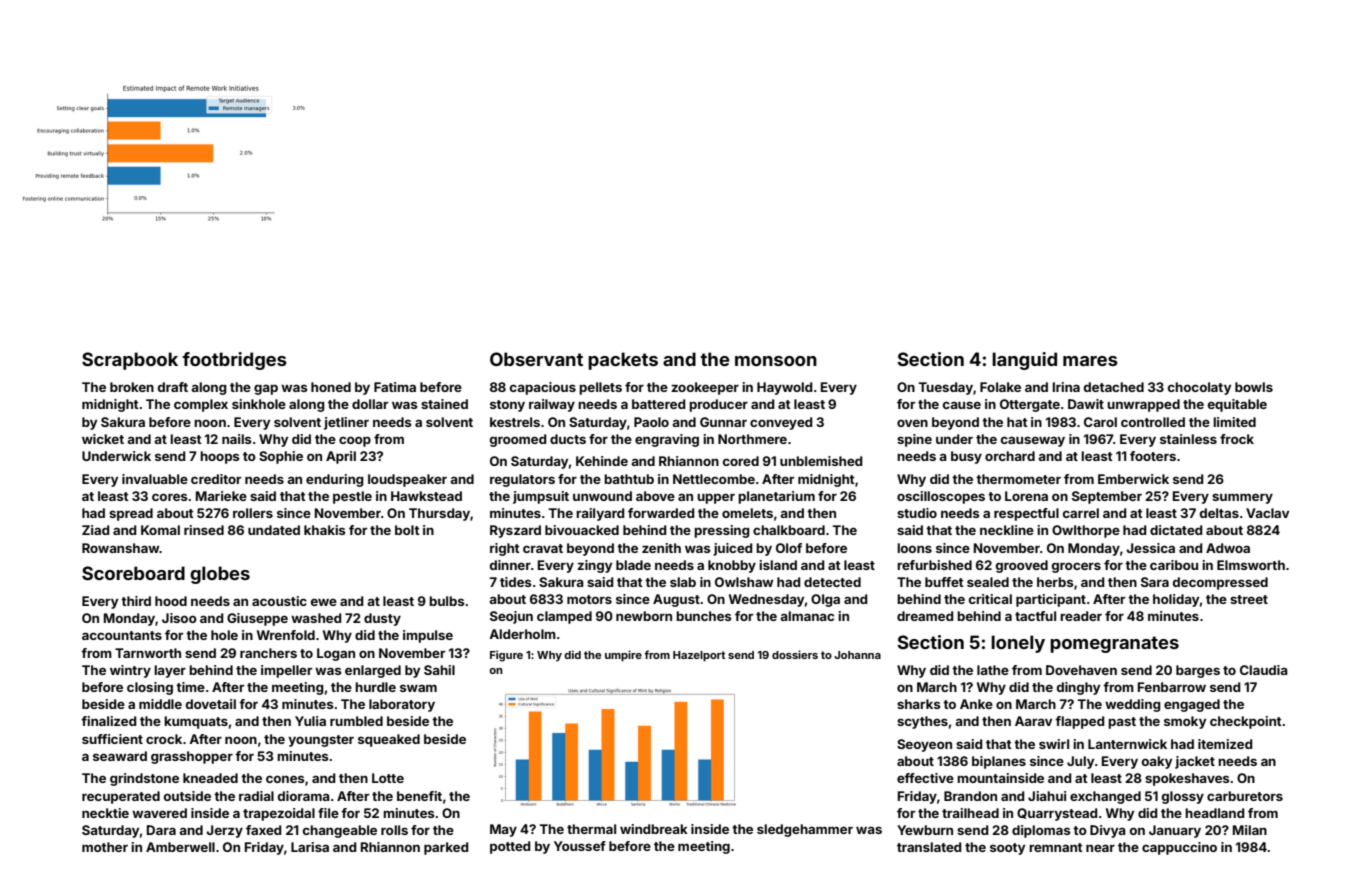 Image resolution: width=1372 pixels, height=887 pixels. I want to click on Amberwell, so click(180, 847).
